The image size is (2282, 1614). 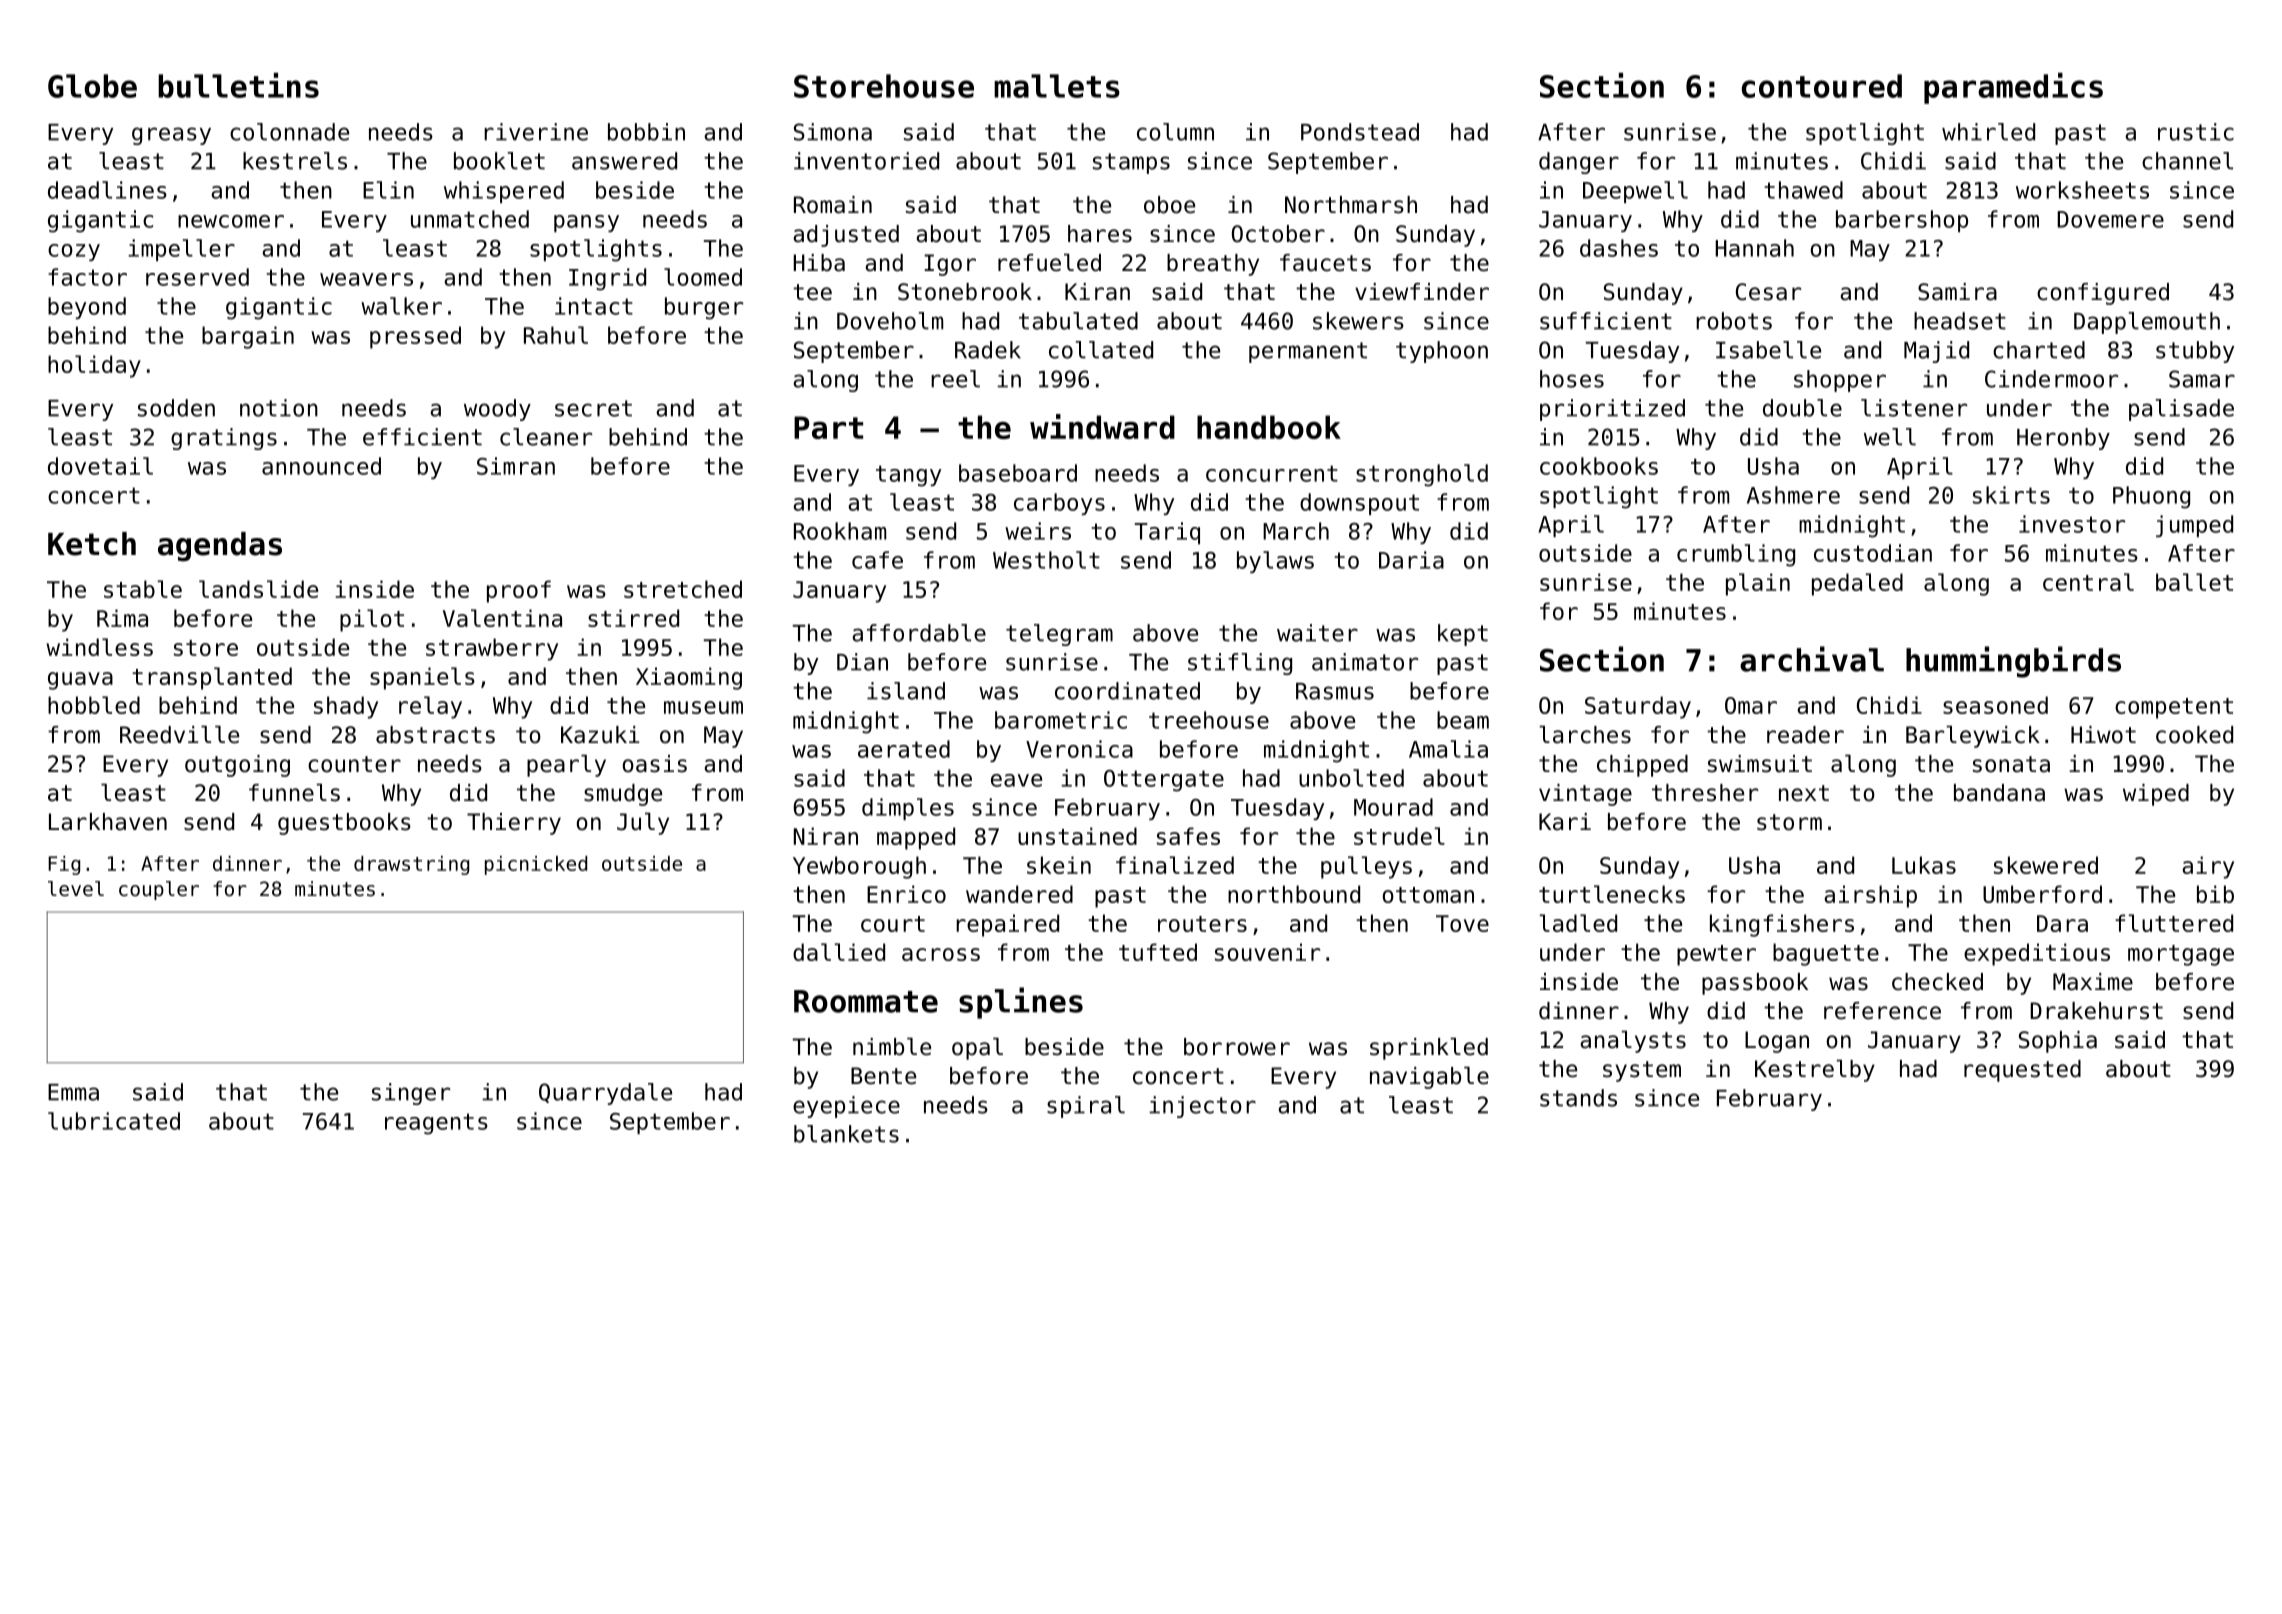 What do you see at coordinates (76, 889) in the screenshot?
I see `level` at bounding box center [76, 889].
